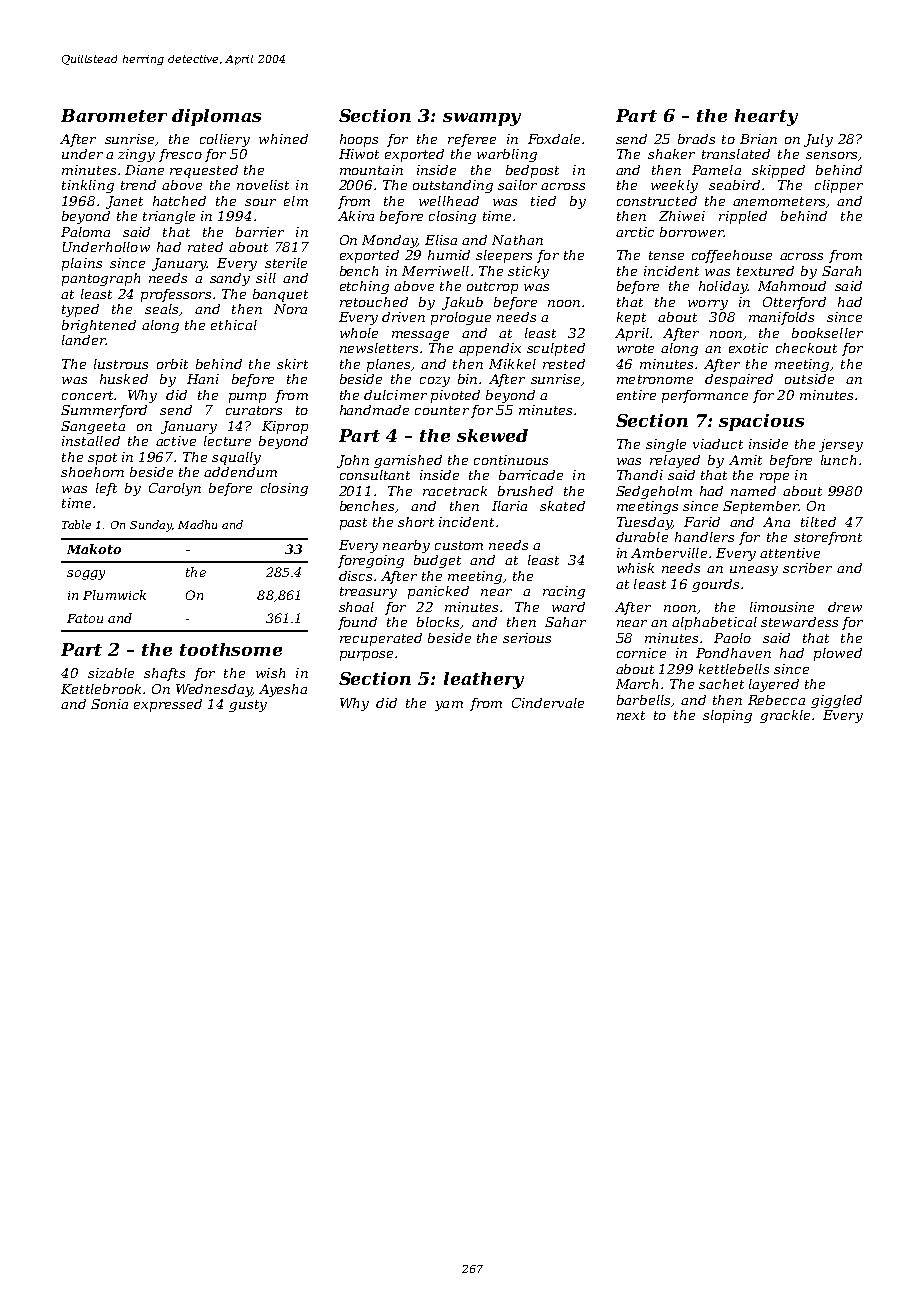 This screenshot has width=924, height=1308. What do you see at coordinates (839, 186) in the screenshot?
I see `clipper` at bounding box center [839, 186].
